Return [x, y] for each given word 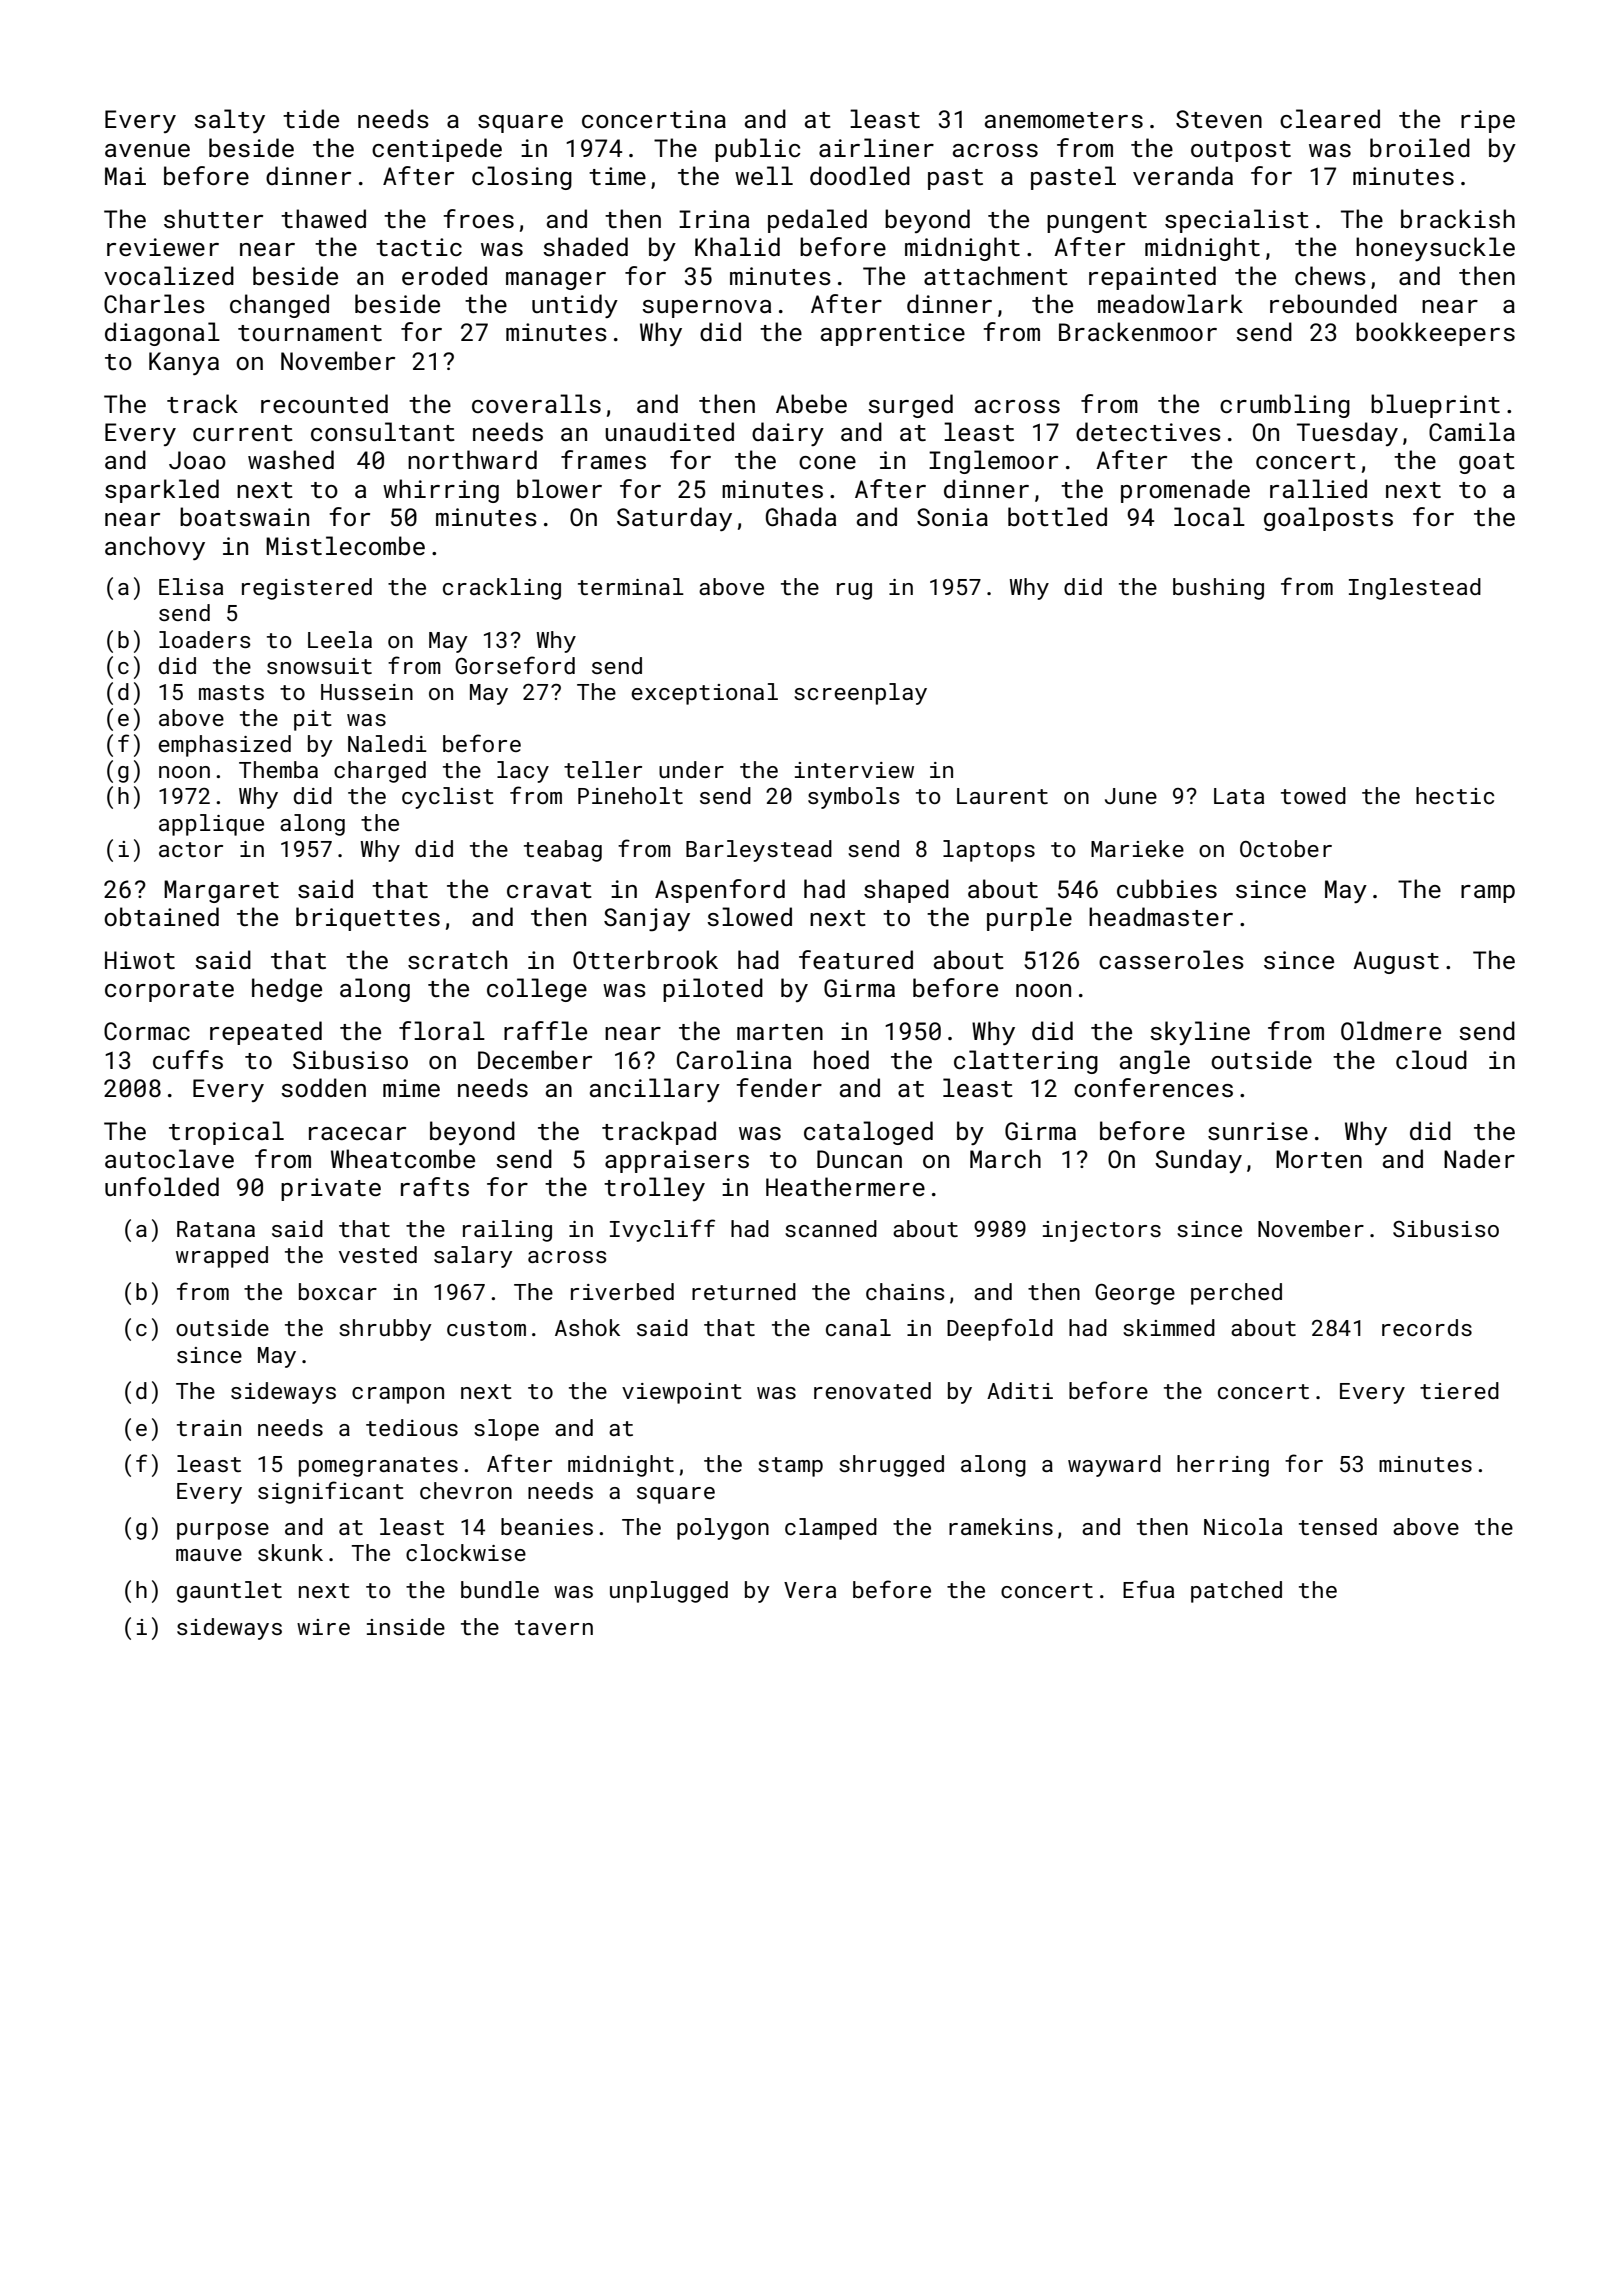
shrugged [891, 1466]
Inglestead [1415, 589]
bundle [500, 1589]
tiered [1459, 1390]
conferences [1153, 1087]
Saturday [674, 519]
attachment [996, 275]
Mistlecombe [345, 545]
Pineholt [630, 795]
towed [1313, 795]
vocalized [169, 275]
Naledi [387, 743]
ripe [1488, 121]
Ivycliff [662, 1230]
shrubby [385, 1330]
